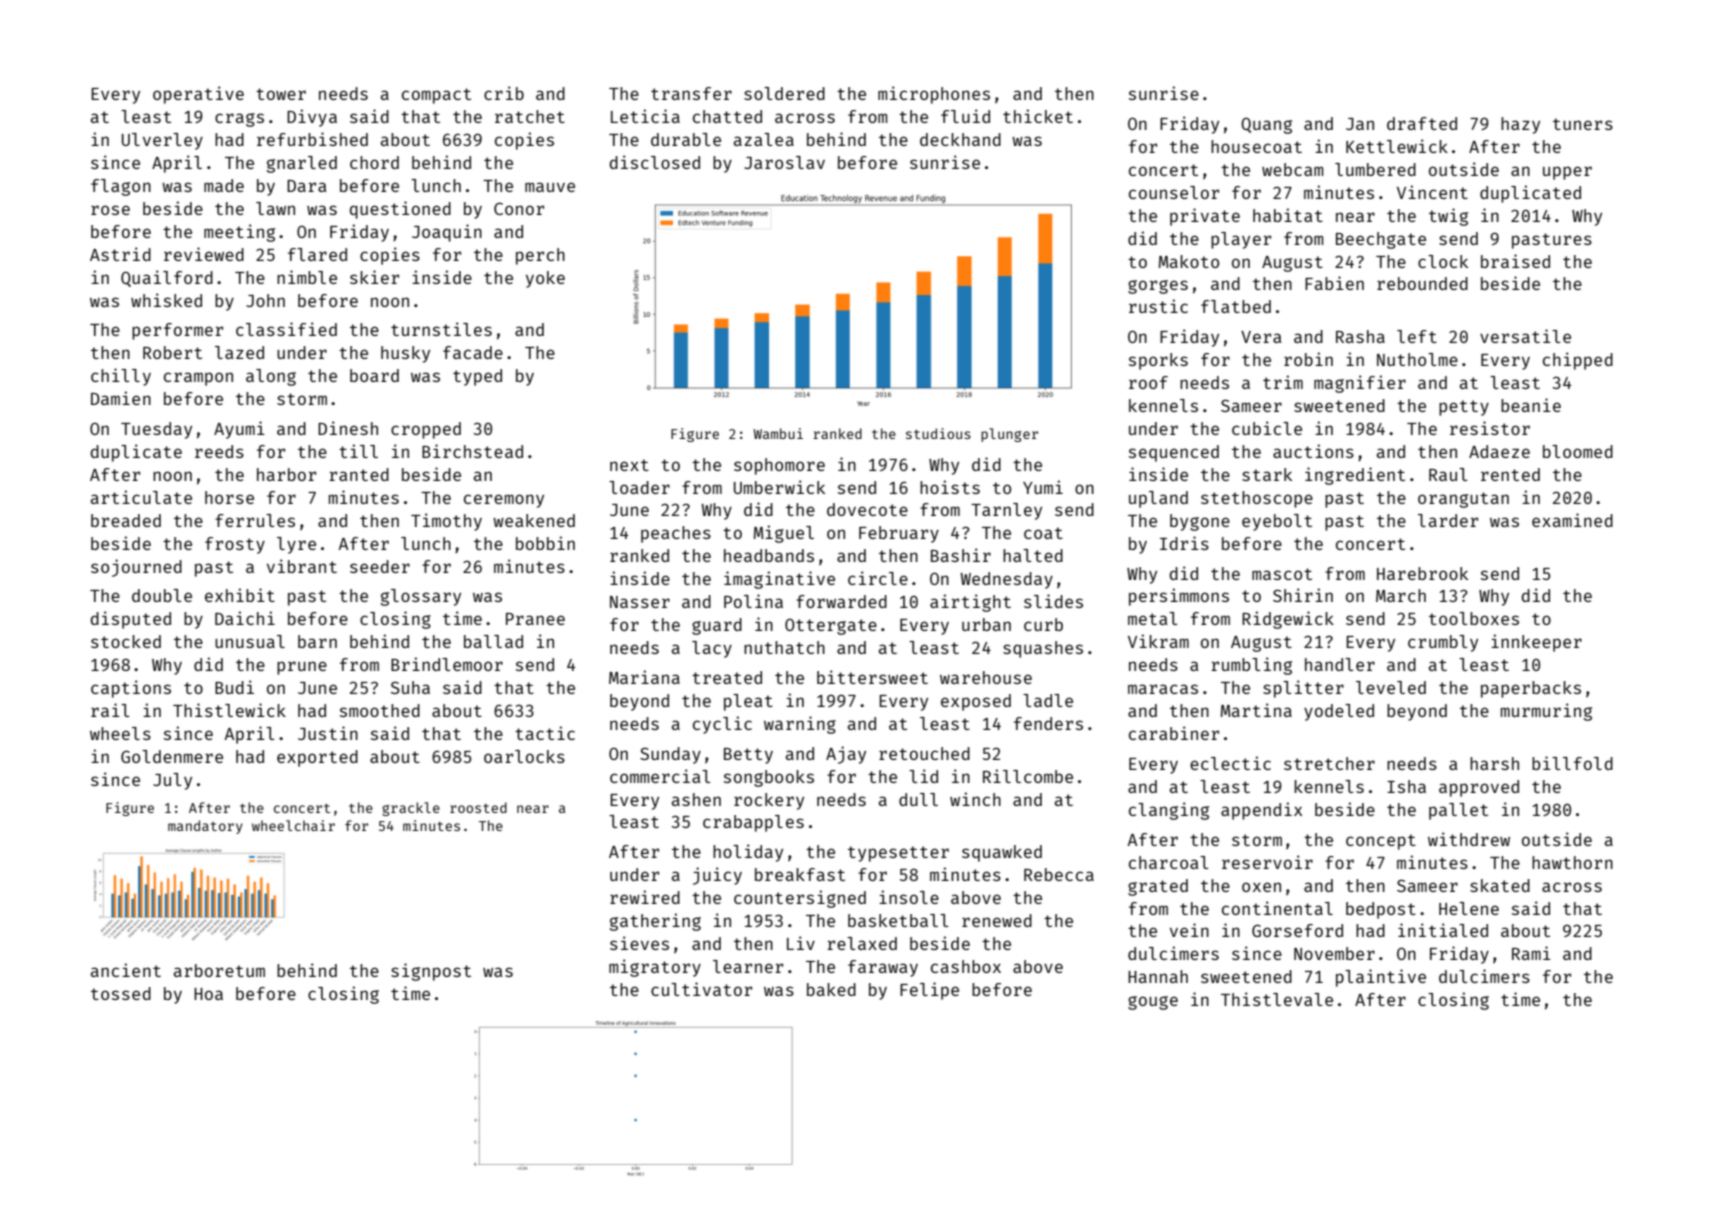  Describe the element at coordinates (986, 624) in the image. I see `urban` at that location.
